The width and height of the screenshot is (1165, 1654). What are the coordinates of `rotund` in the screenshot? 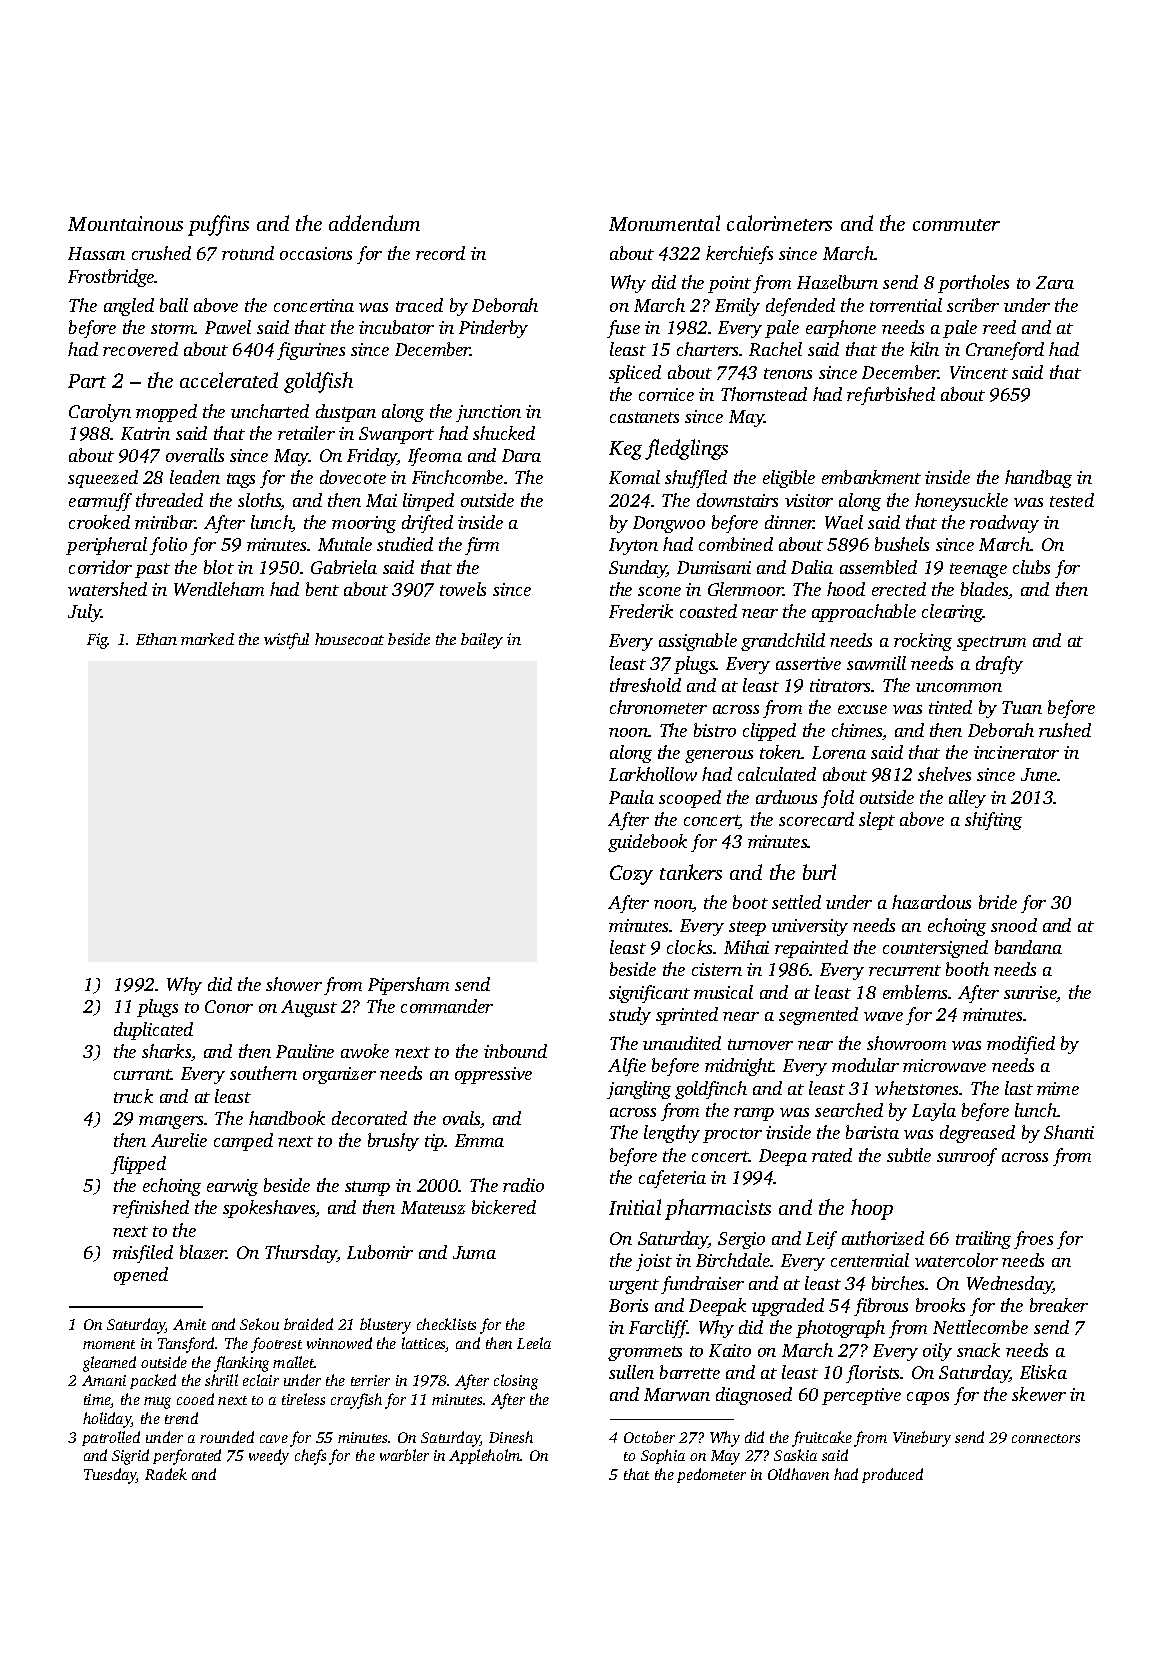 It's located at (248, 253).
